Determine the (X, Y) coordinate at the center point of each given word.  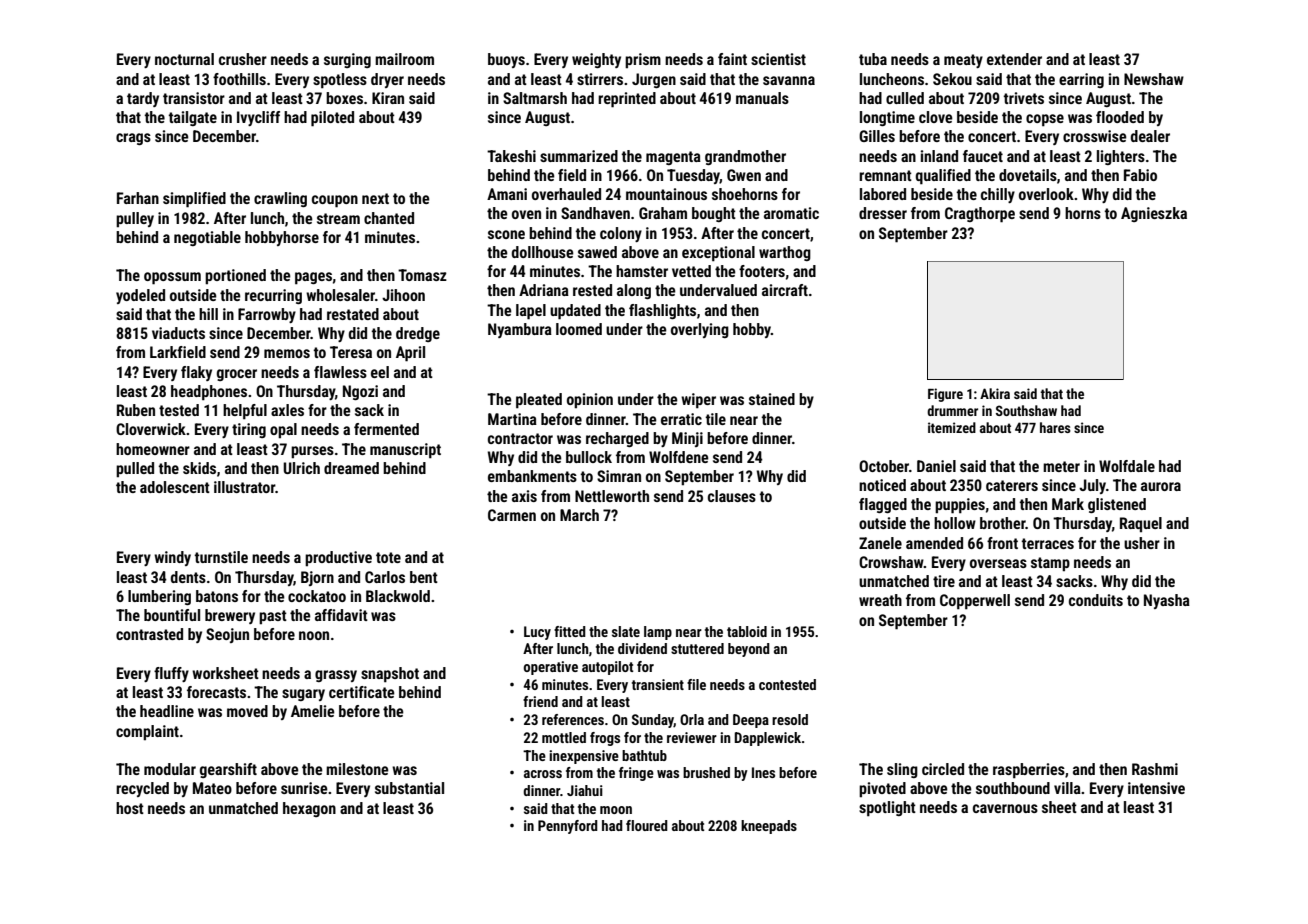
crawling (280, 199)
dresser (883, 213)
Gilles (877, 136)
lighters (1121, 157)
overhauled (566, 194)
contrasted (149, 634)
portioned (235, 277)
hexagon (309, 809)
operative (551, 668)
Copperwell (975, 602)
